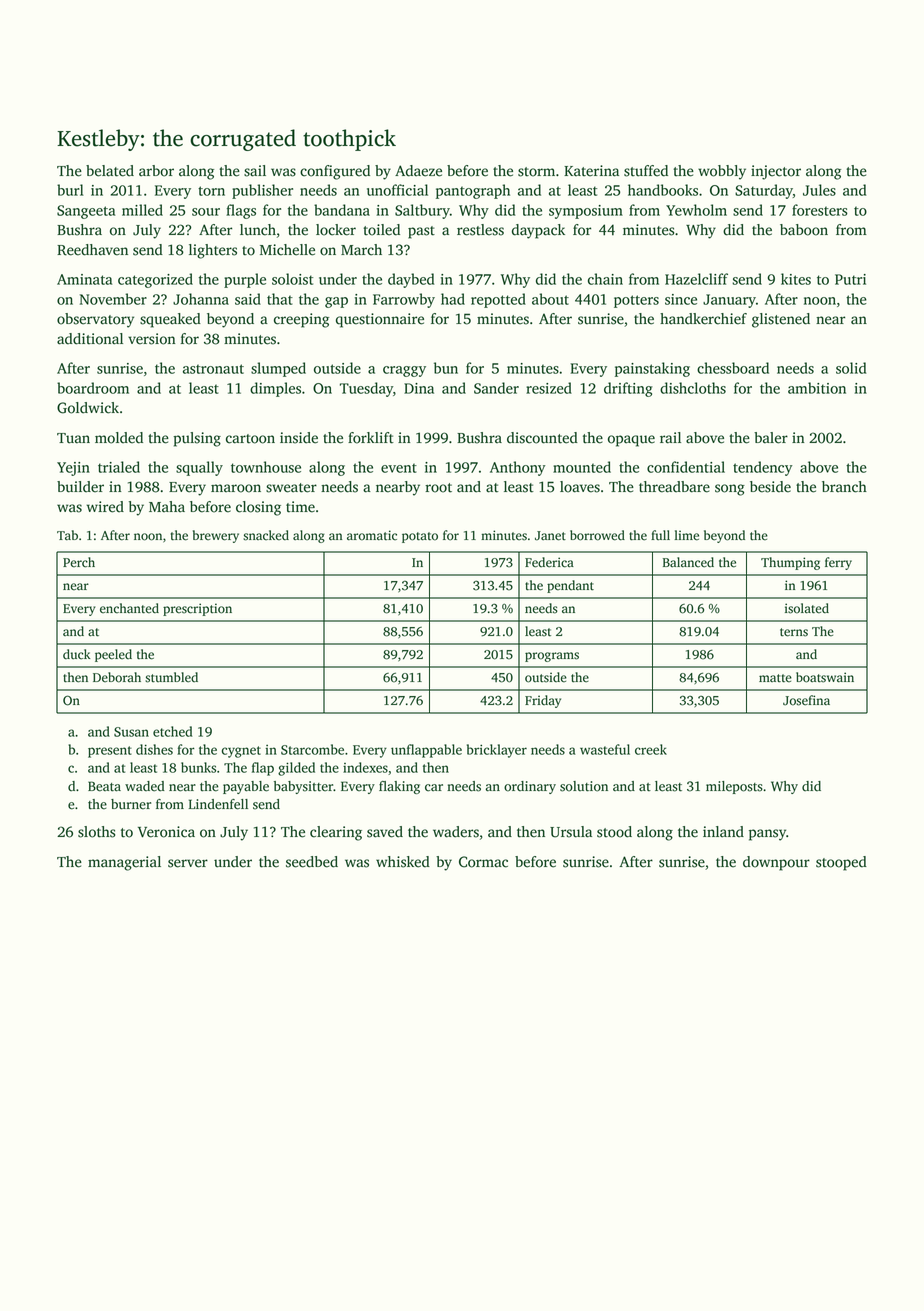  Describe the element at coordinates (67, 535) in the screenshot. I see `Tab` at that location.
